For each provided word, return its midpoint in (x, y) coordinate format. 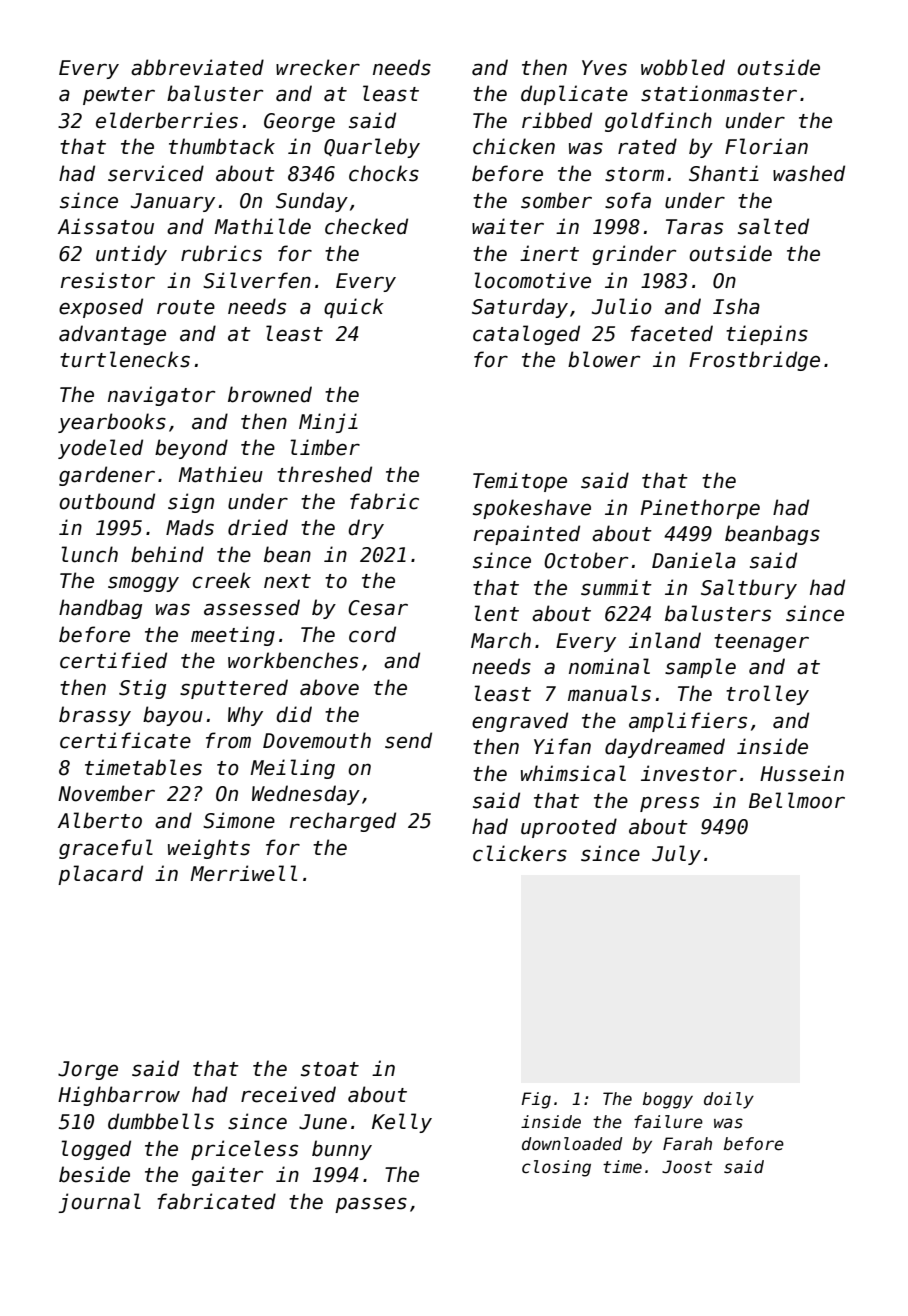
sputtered (234, 689)
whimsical (573, 773)
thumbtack (222, 146)
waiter (508, 226)
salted (773, 226)
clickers (520, 853)
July (676, 855)
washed (809, 173)
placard (100, 875)
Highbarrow (119, 1096)
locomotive (532, 280)
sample (700, 668)
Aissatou (106, 226)
